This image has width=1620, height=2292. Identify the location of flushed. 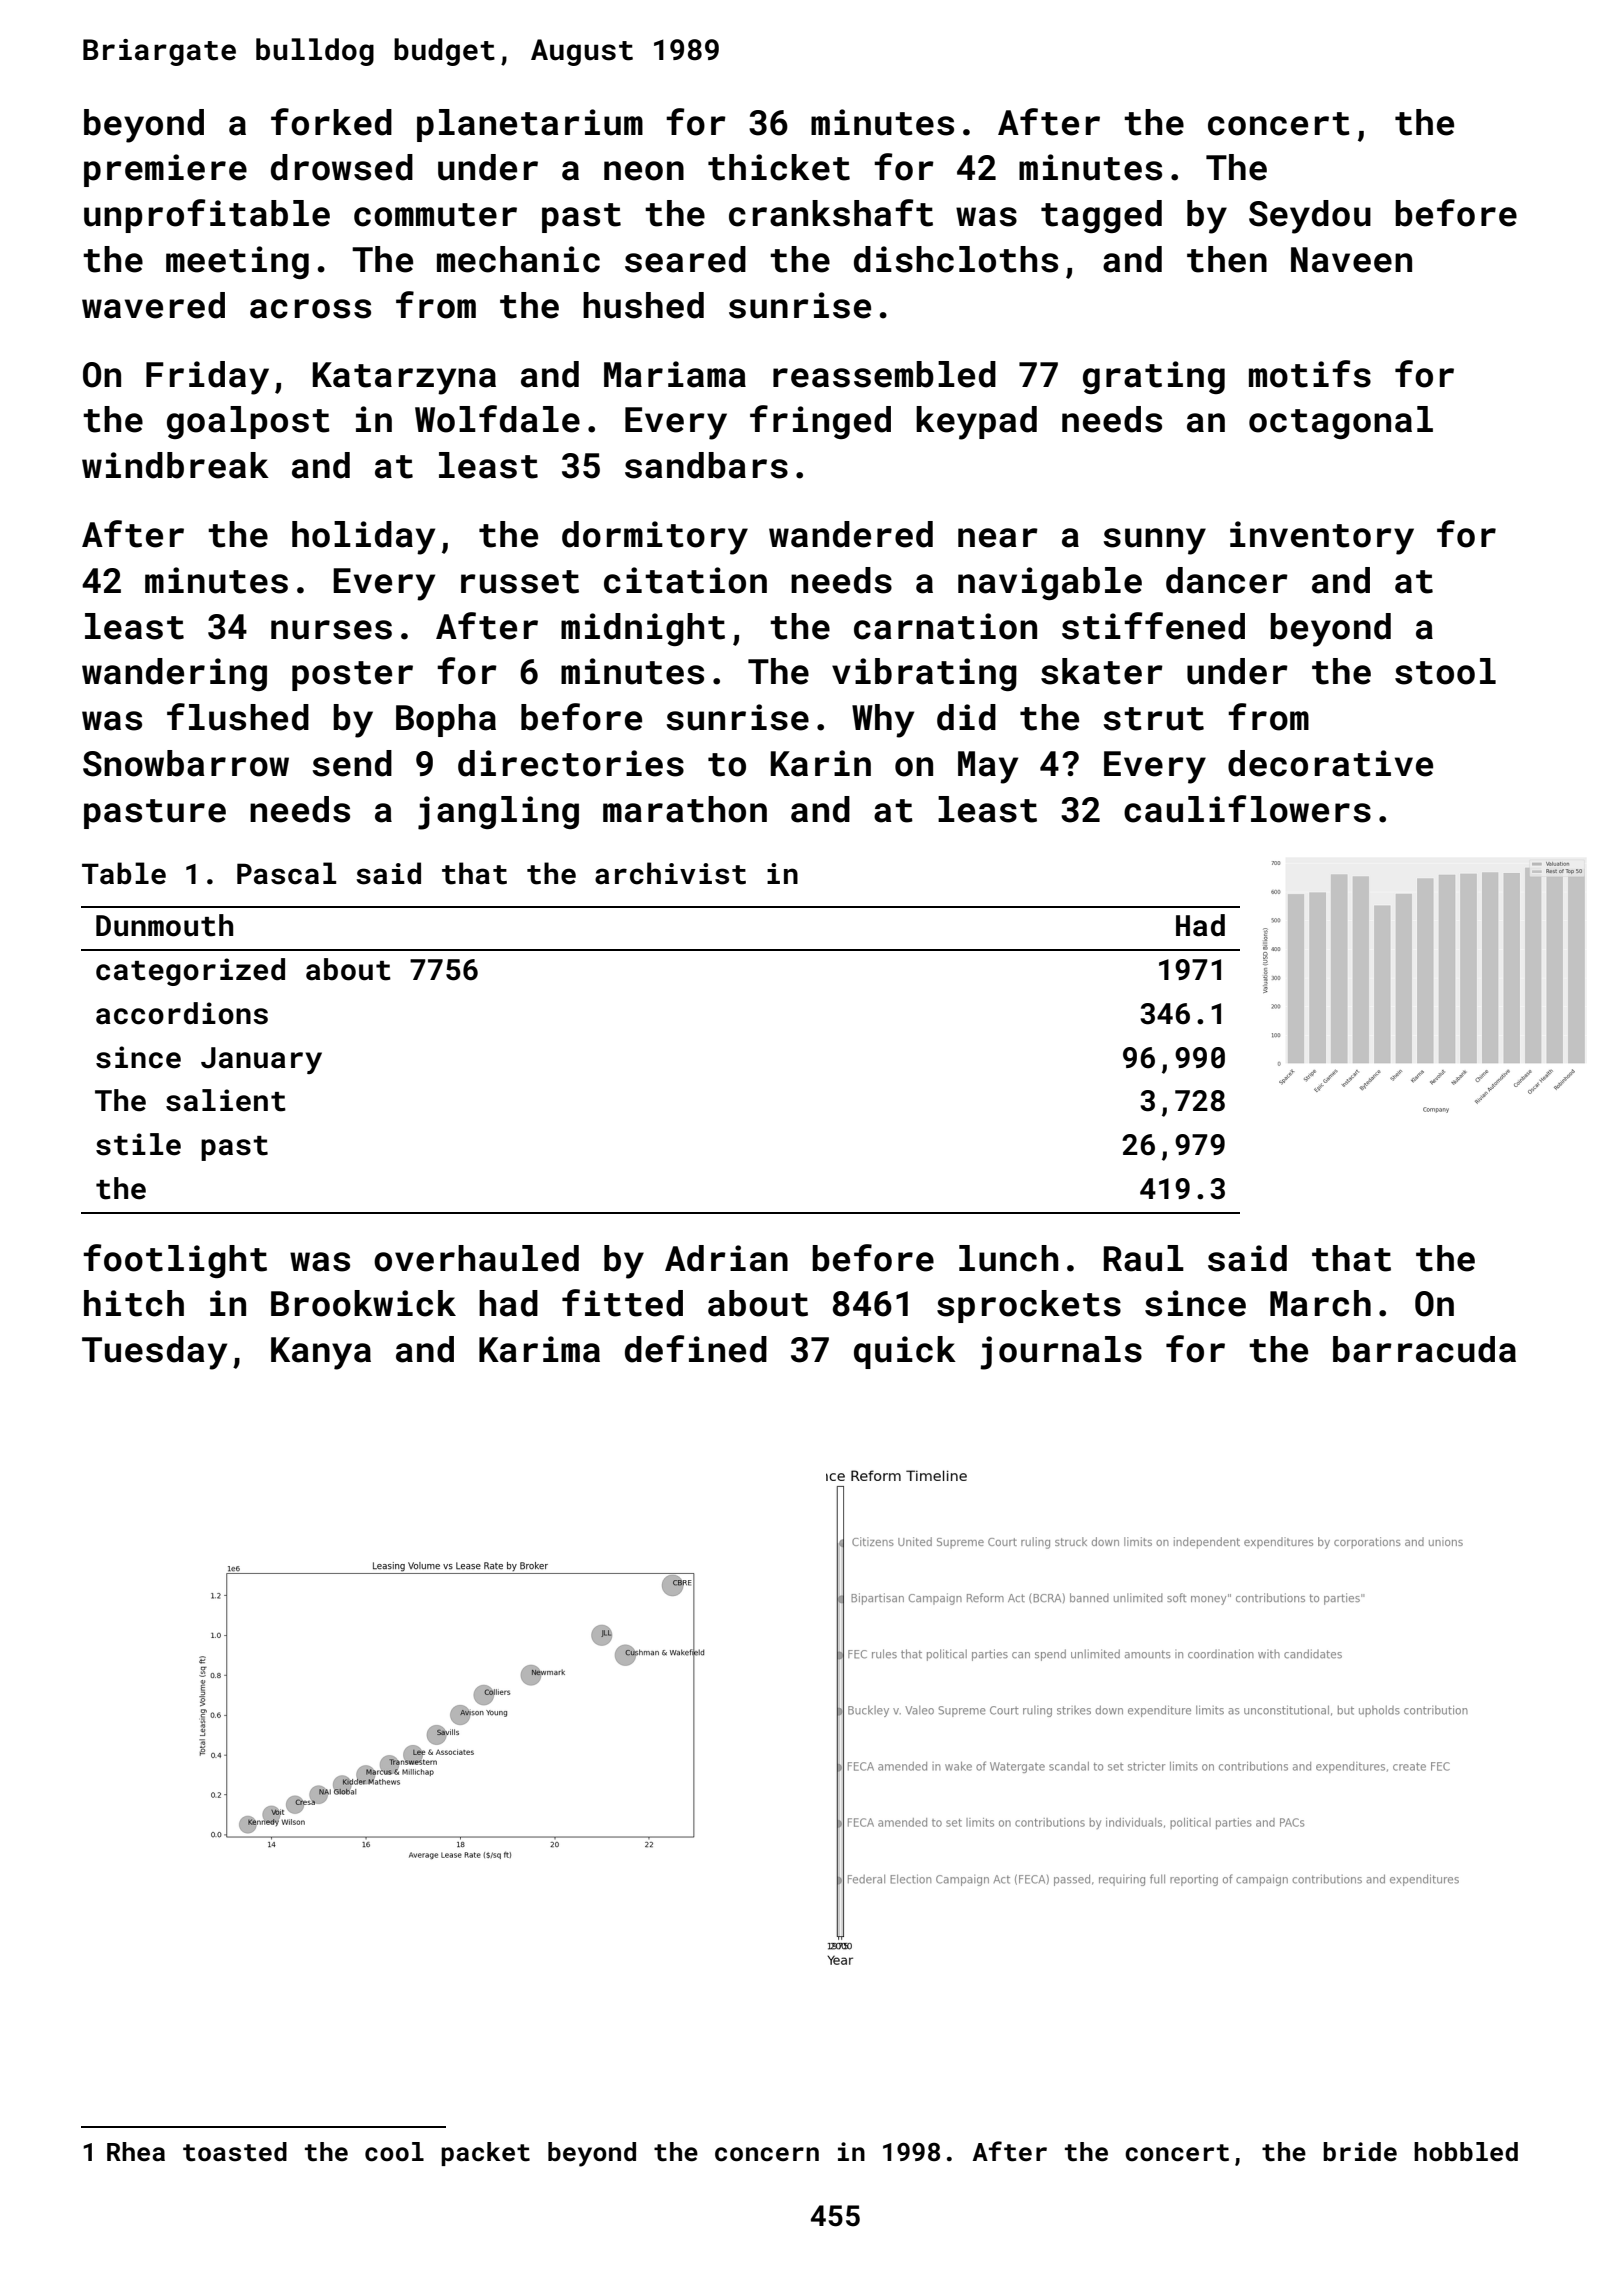
(238, 717).
